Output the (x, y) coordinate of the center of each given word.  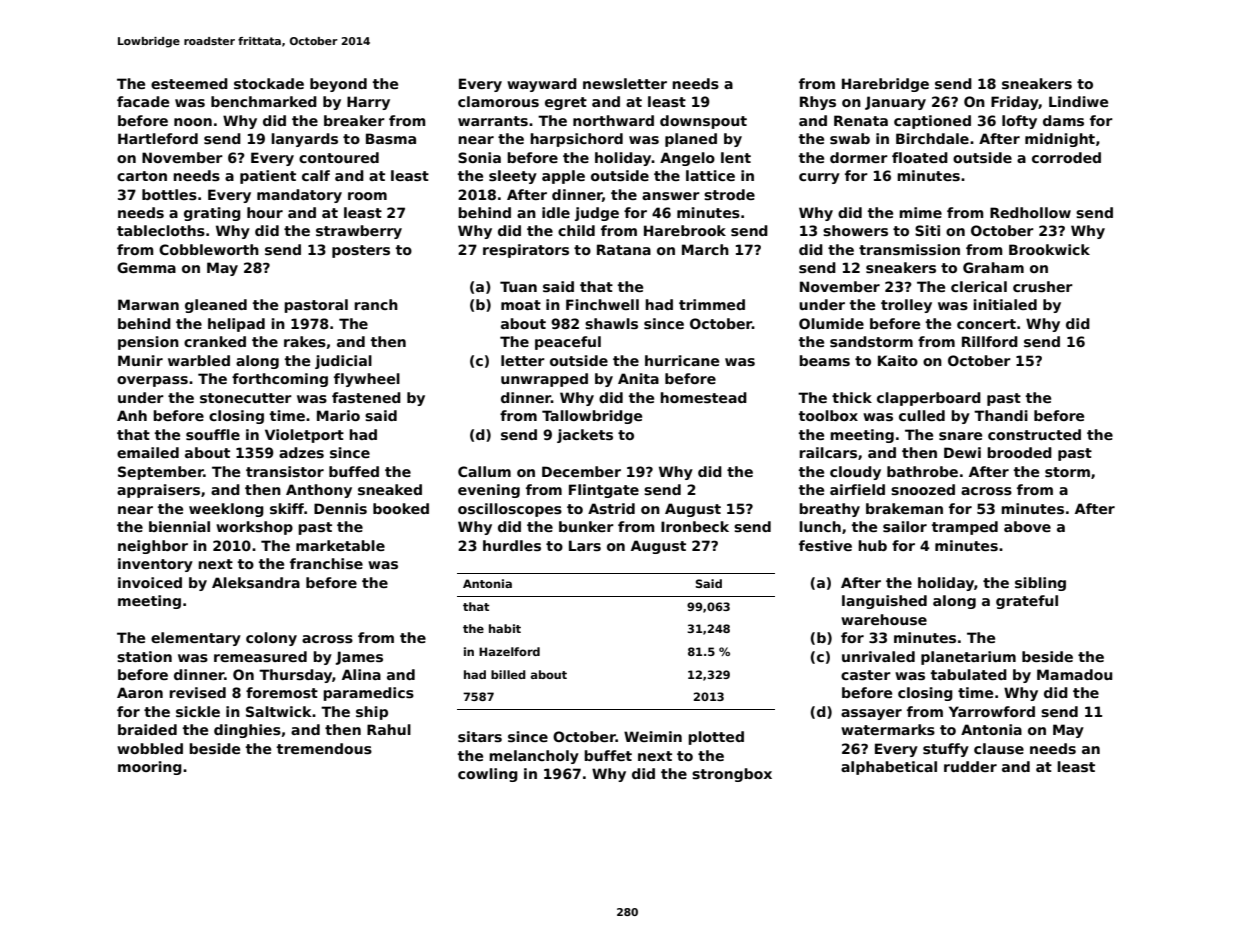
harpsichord (576, 140)
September (161, 473)
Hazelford (509, 651)
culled (922, 415)
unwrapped (544, 380)
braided (147, 729)
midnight (1060, 140)
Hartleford (158, 138)
